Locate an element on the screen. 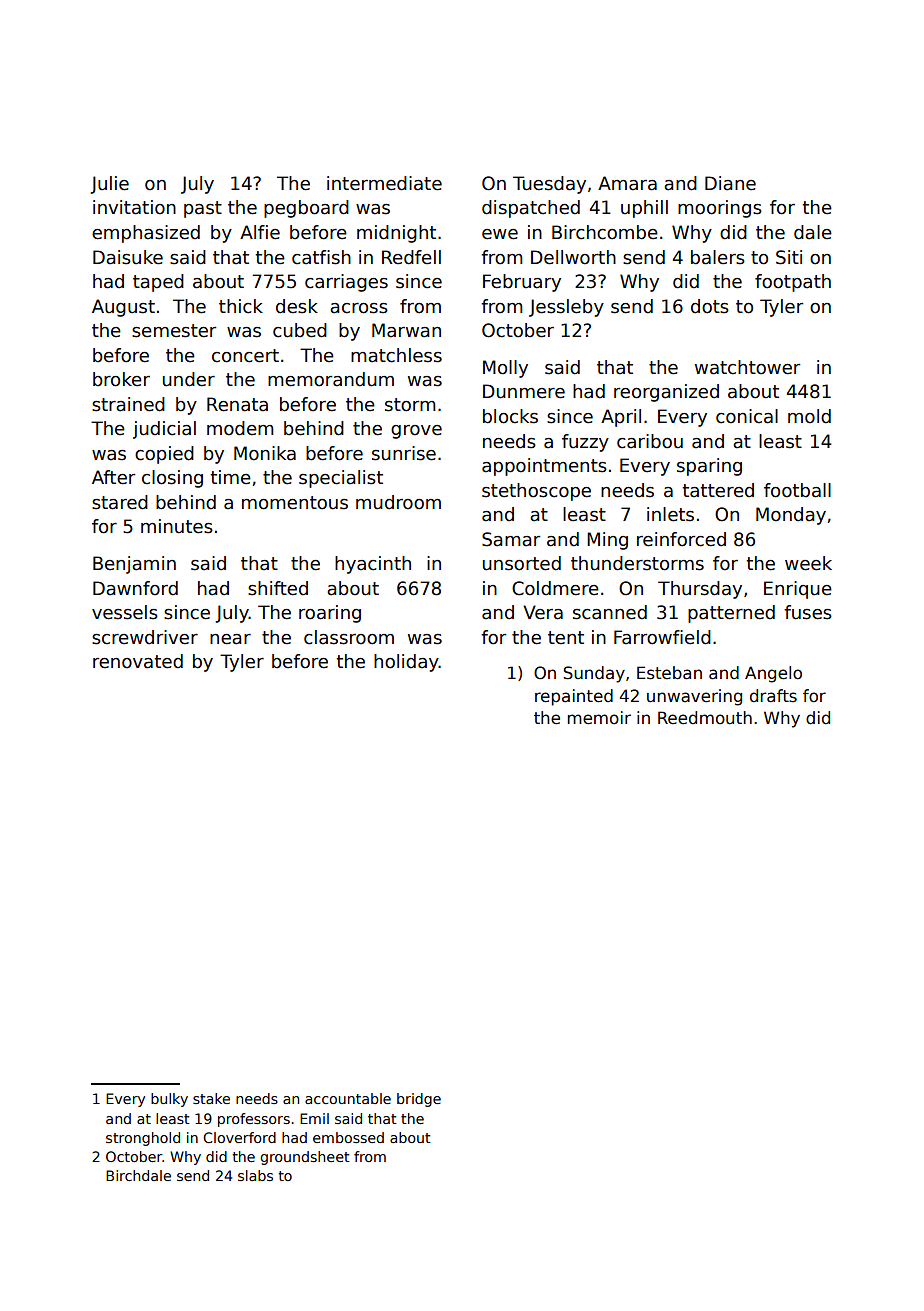  Julie is located at coordinates (110, 185).
